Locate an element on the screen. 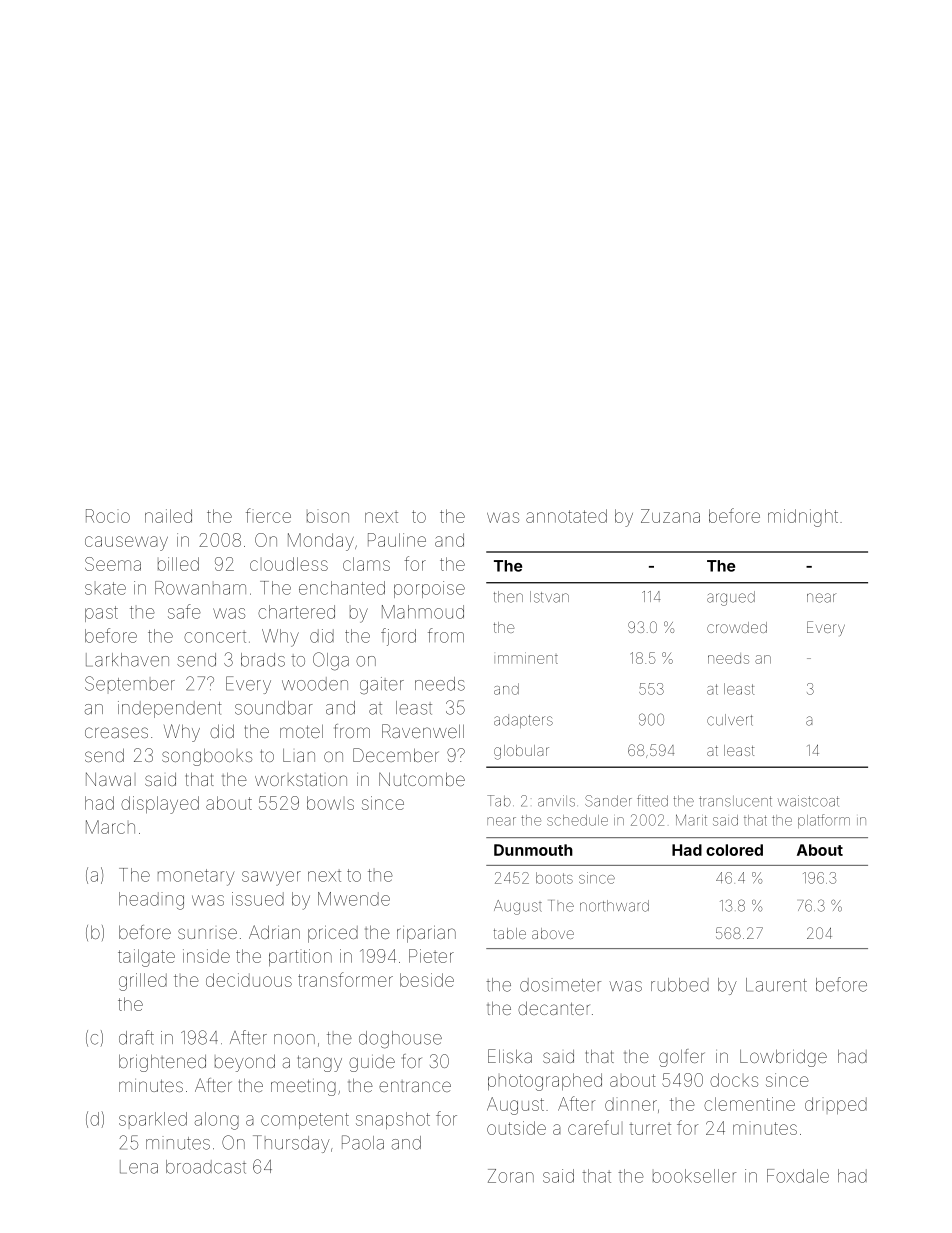 This screenshot has height=1233, width=952. Pauline is located at coordinates (397, 540).
